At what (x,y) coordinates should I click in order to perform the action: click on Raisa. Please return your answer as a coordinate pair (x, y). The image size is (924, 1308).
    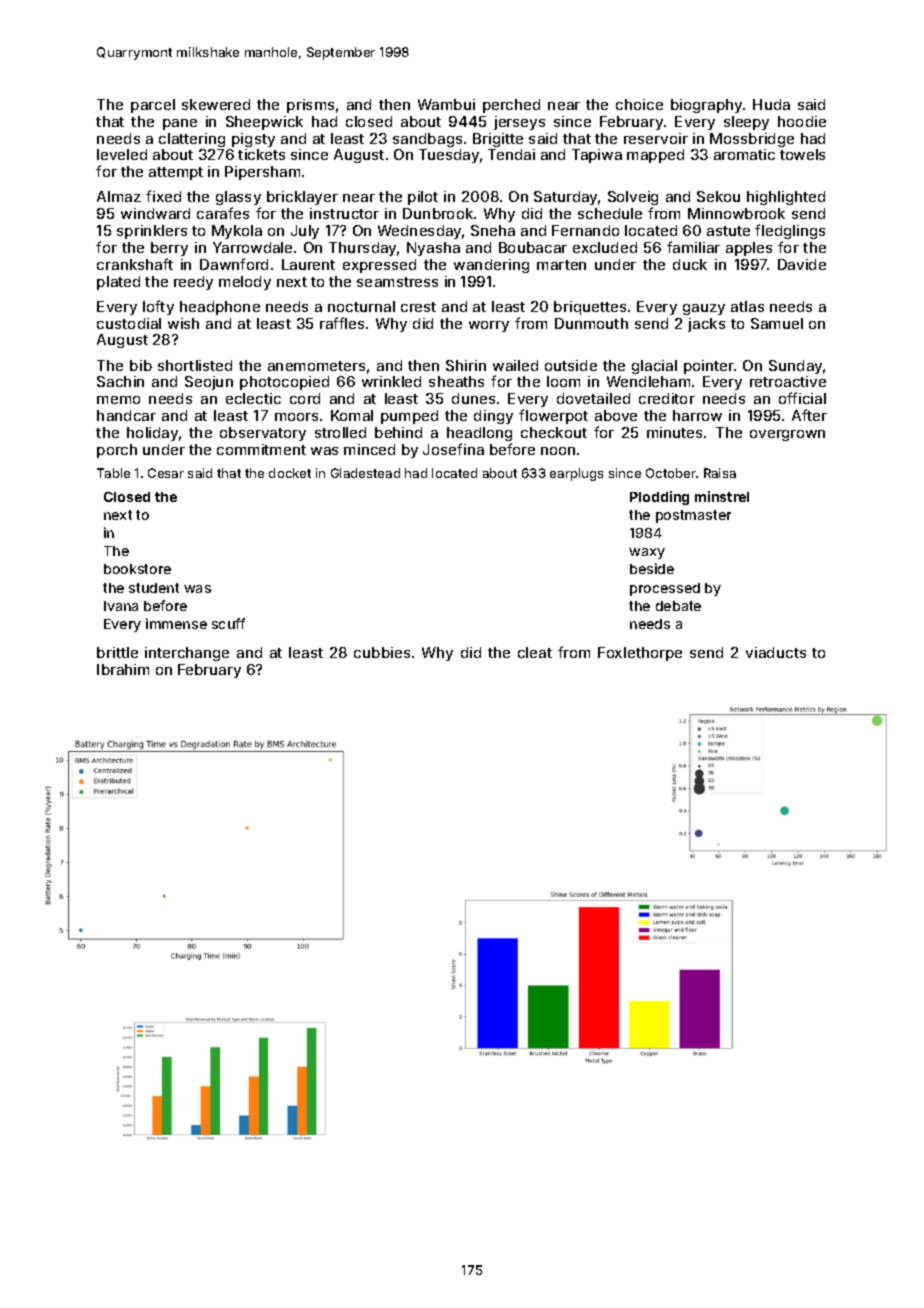
    Looking at the image, I should click on (720, 473).
